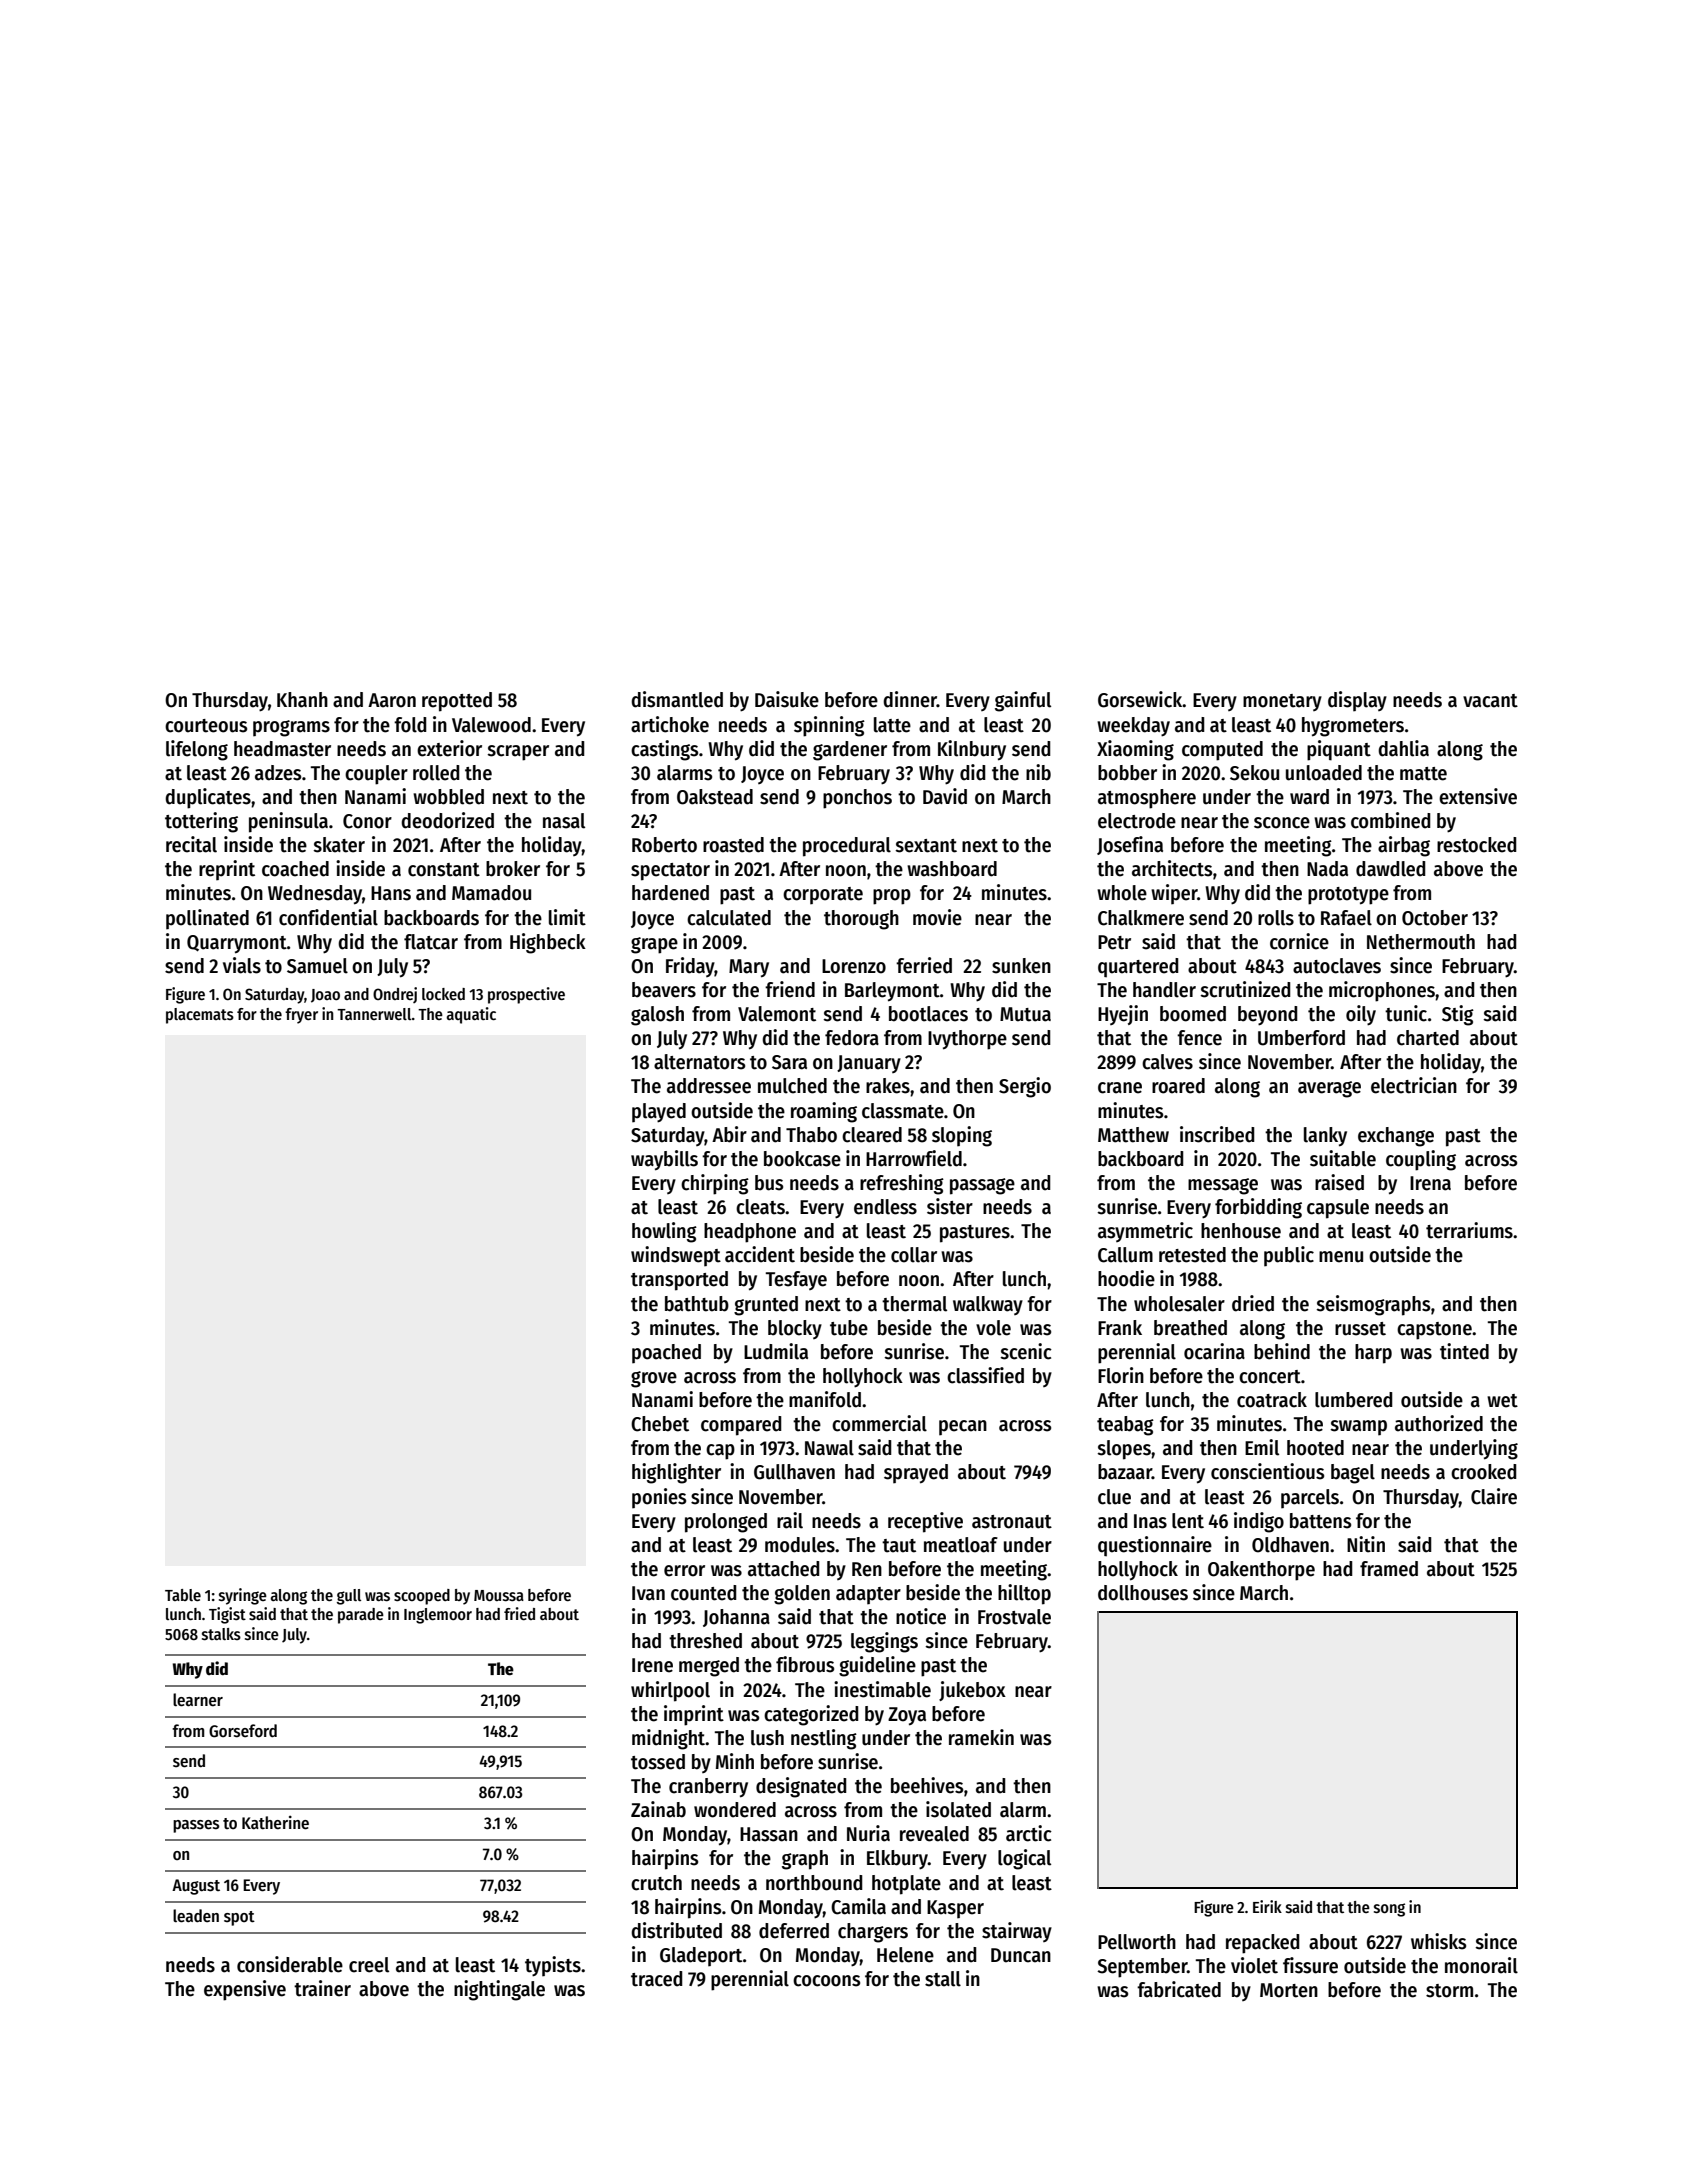 The image size is (1683, 2178). What do you see at coordinates (1389, 1910) in the screenshot?
I see `song` at bounding box center [1389, 1910].
